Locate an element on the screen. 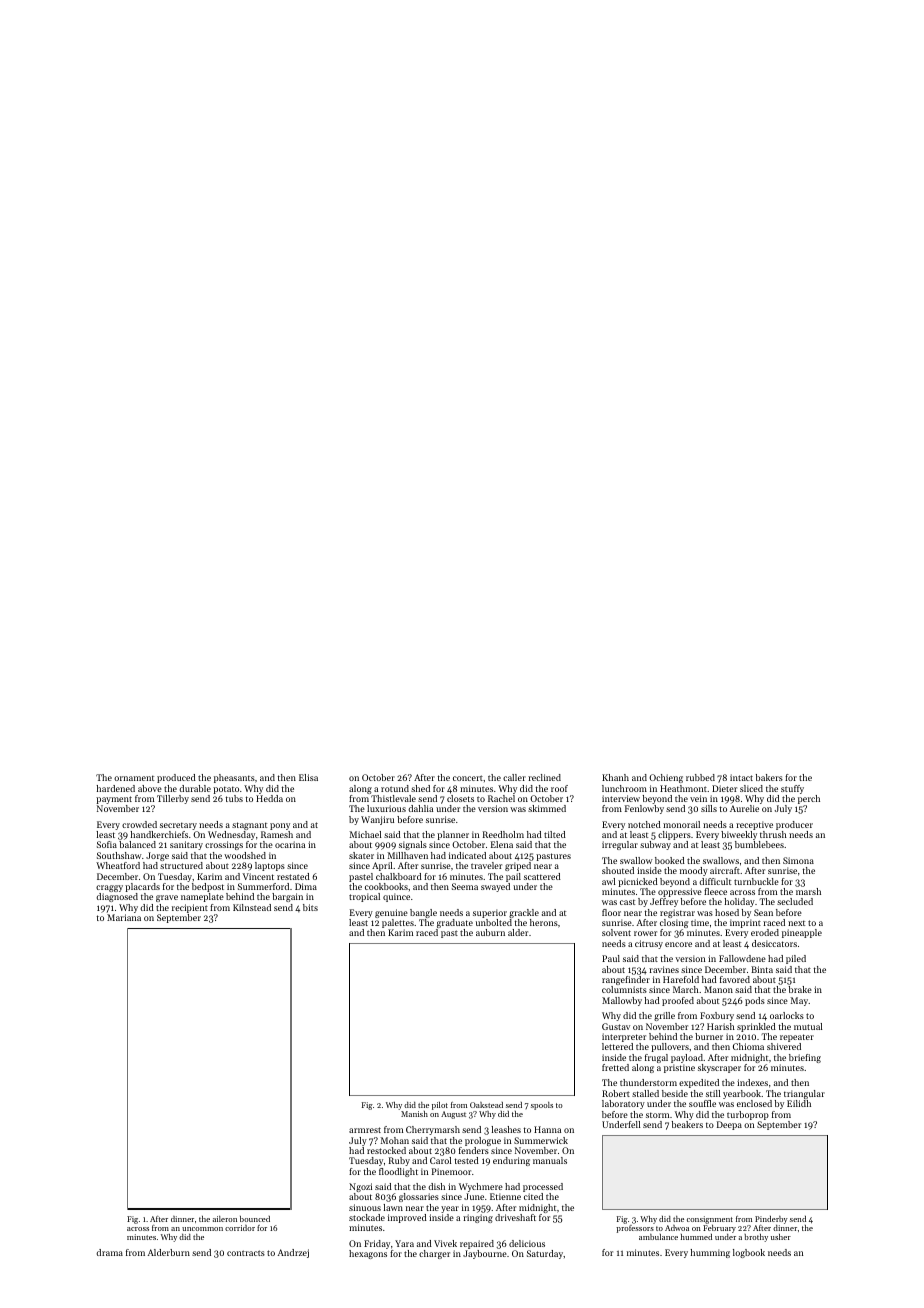  subway is located at coordinates (655, 845).
